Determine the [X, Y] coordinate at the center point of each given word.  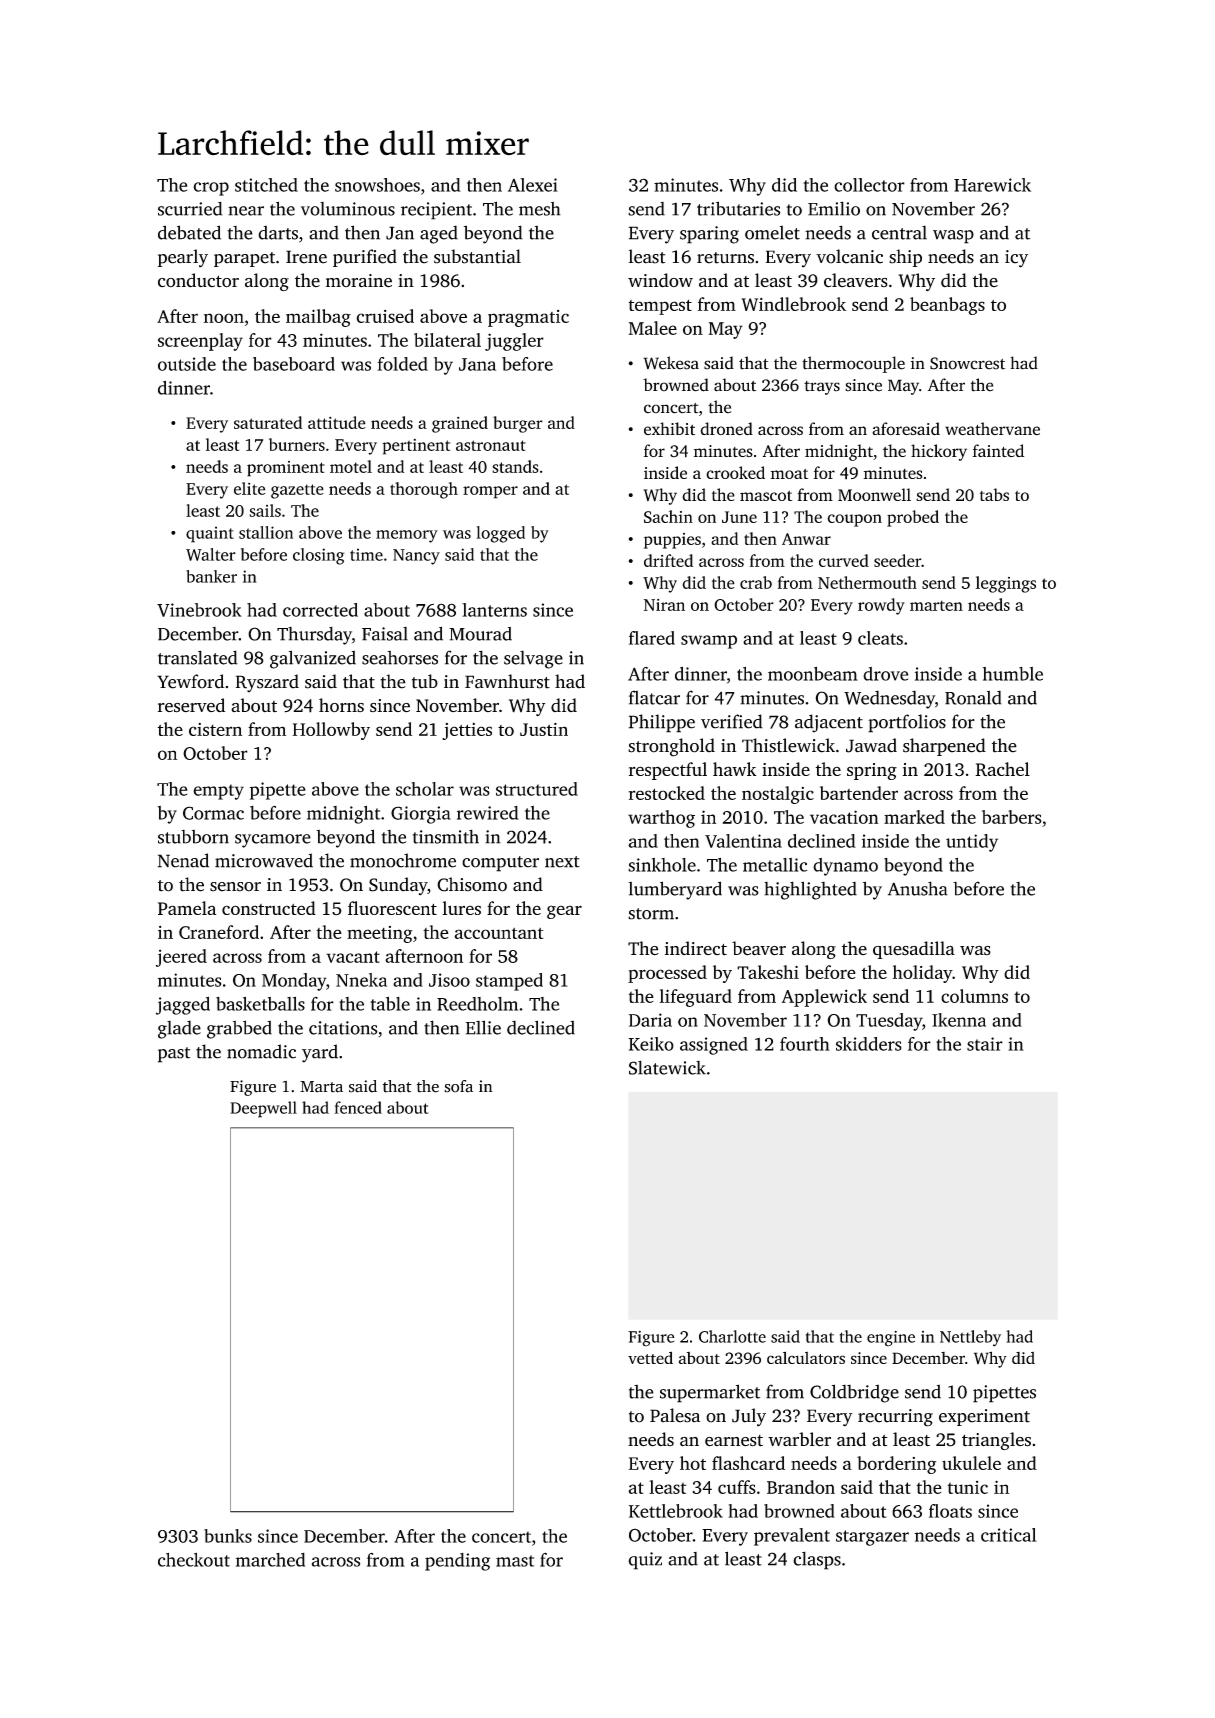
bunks [228, 1536]
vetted [650, 1357]
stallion [266, 532]
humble [1013, 674]
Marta [321, 1087]
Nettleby [970, 1338]
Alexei [533, 185]
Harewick [992, 185]
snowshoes [377, 185]
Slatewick [667, 1068]
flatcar [654, 697]
